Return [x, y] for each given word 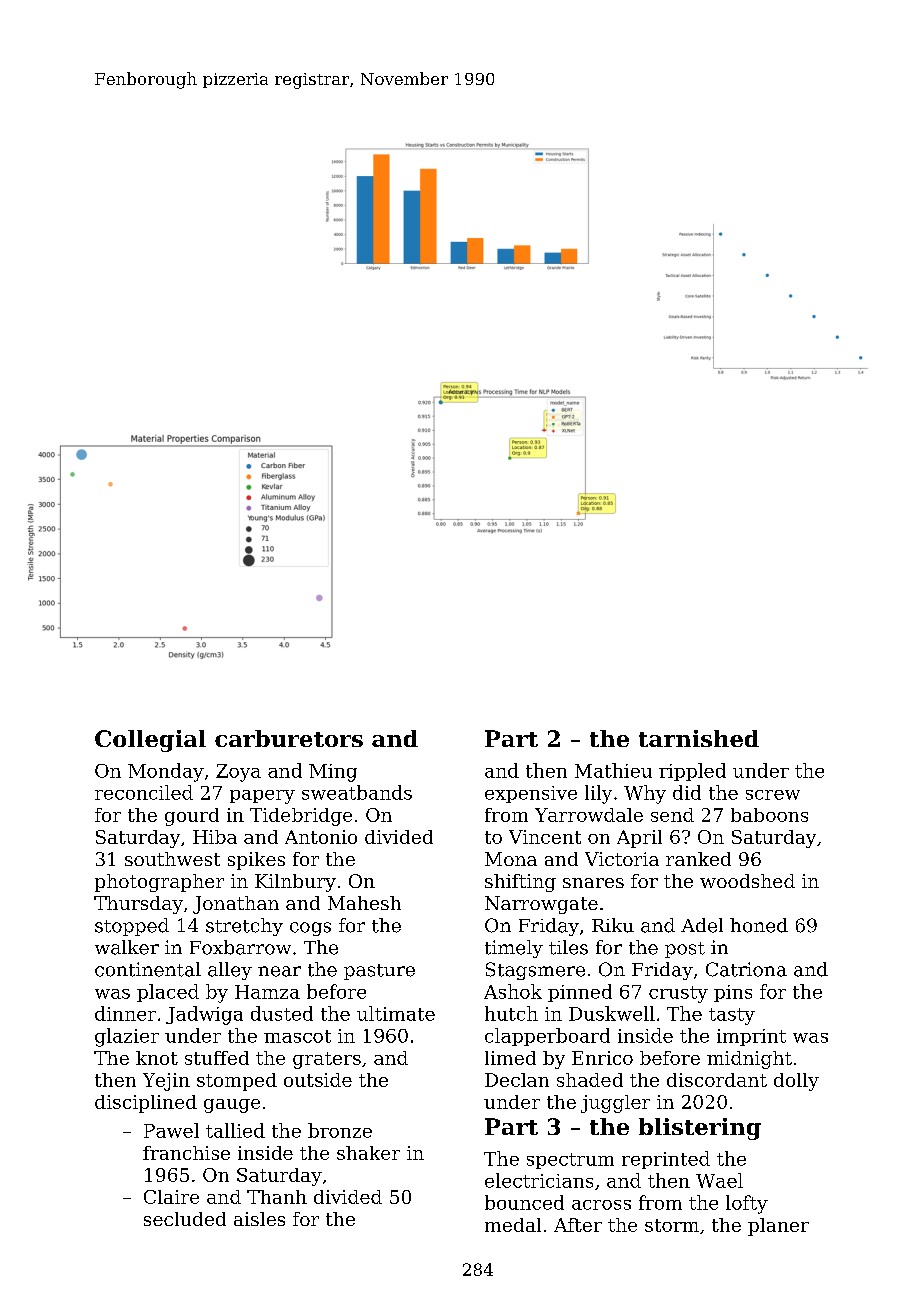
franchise [186, 1153]
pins [733, 993]
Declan [517, 1080]
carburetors [289, 738]
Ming [333, 773]
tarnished [699, 738]
